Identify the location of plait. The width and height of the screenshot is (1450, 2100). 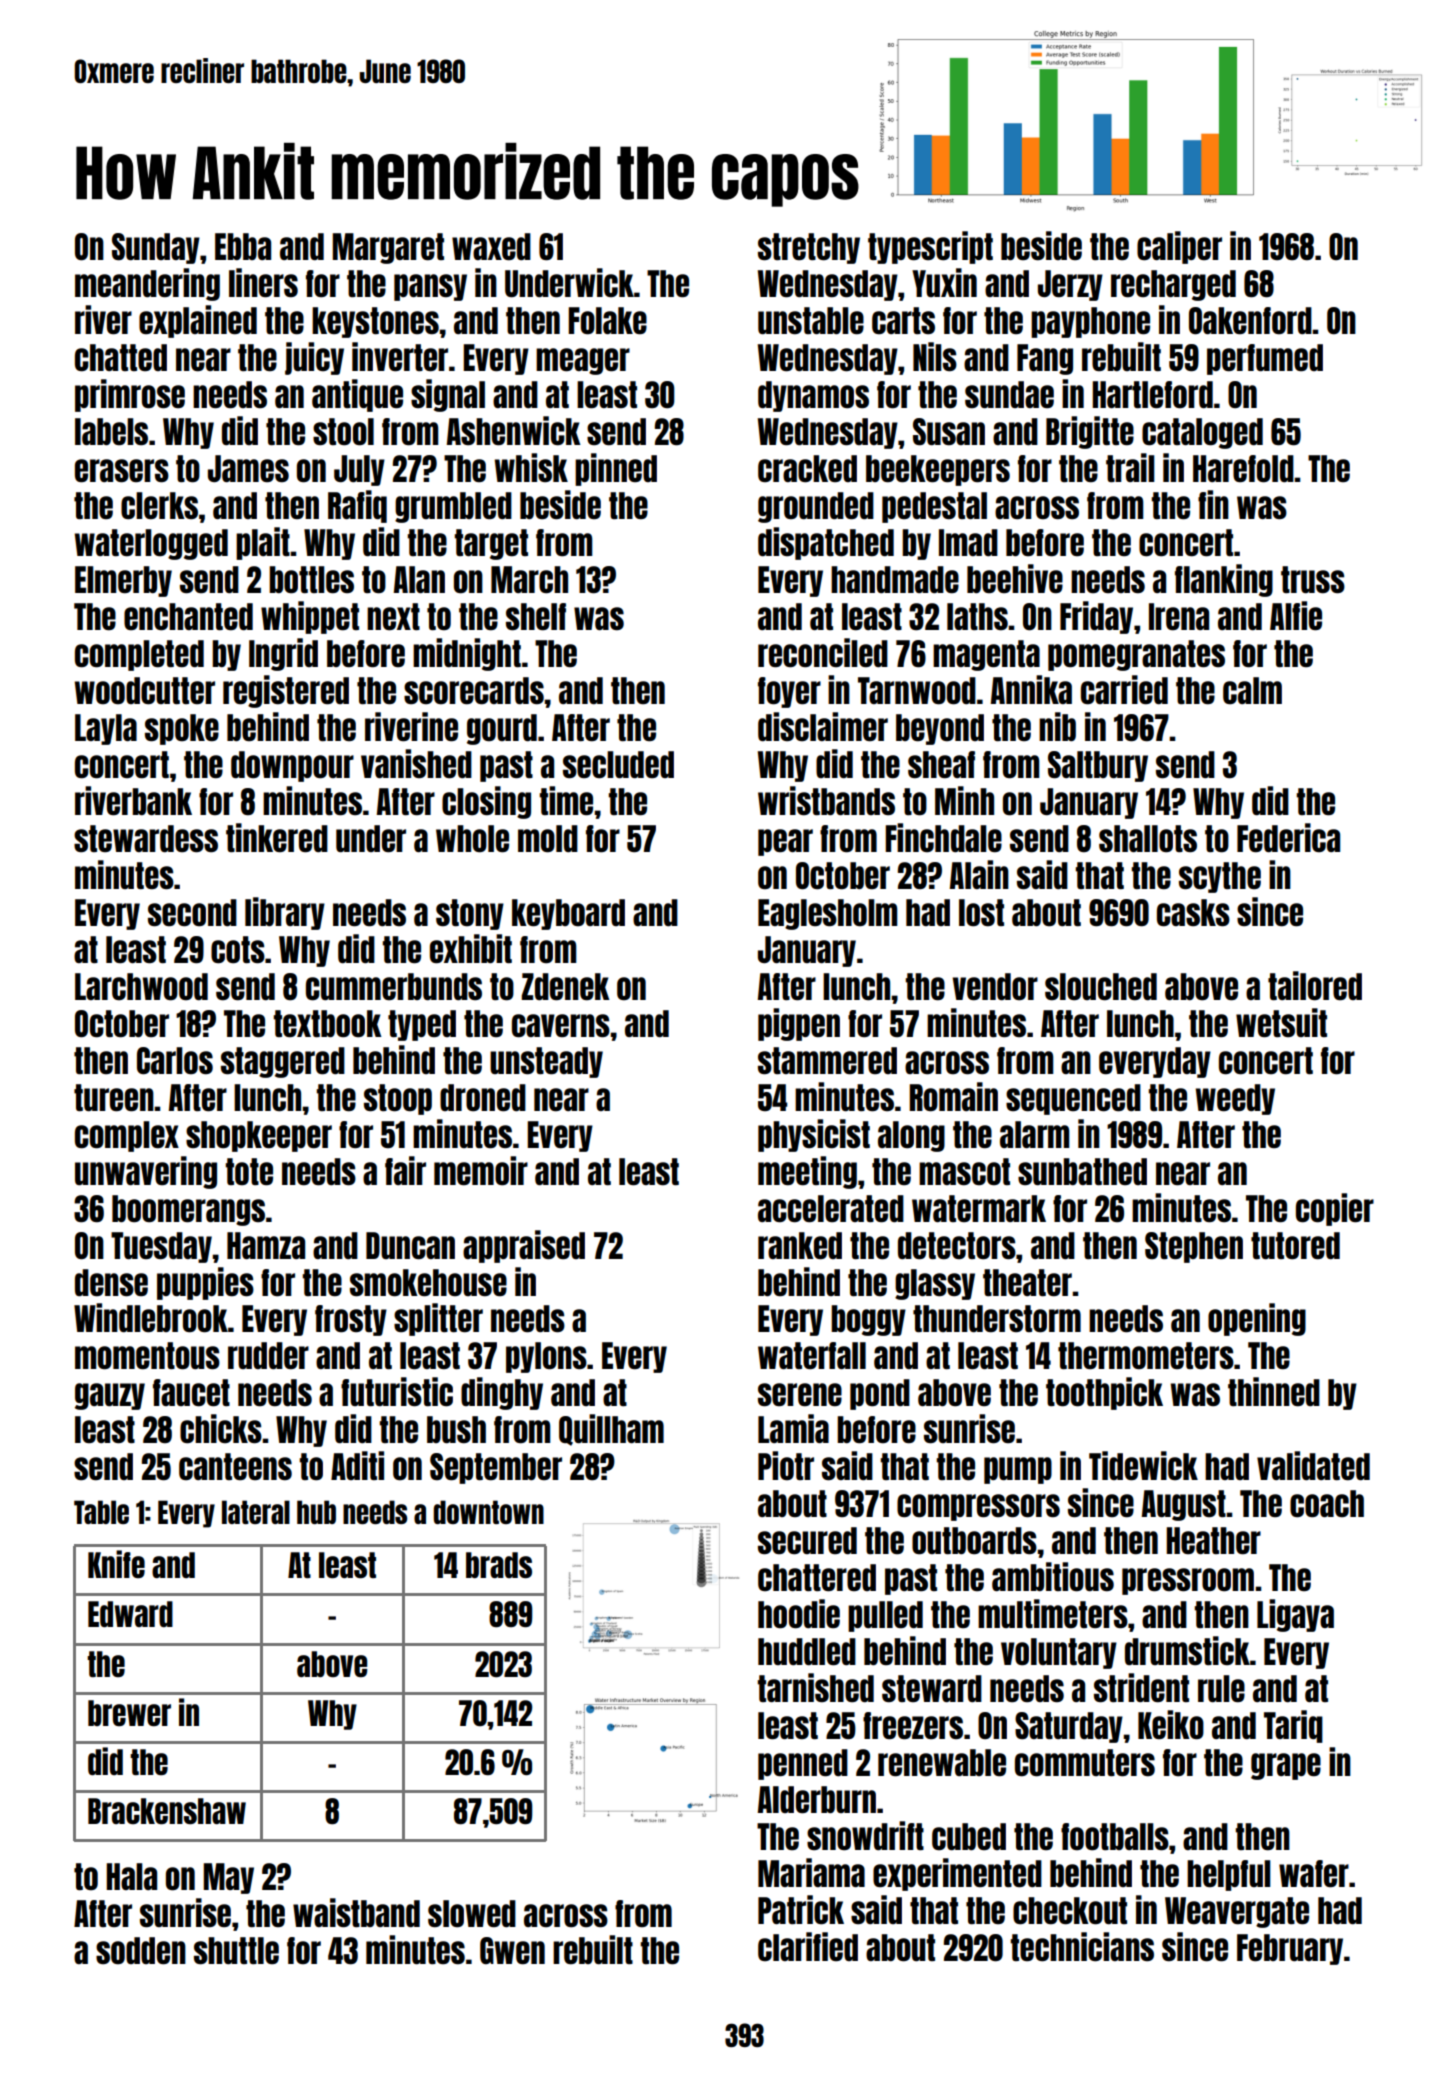
(263, 543).
